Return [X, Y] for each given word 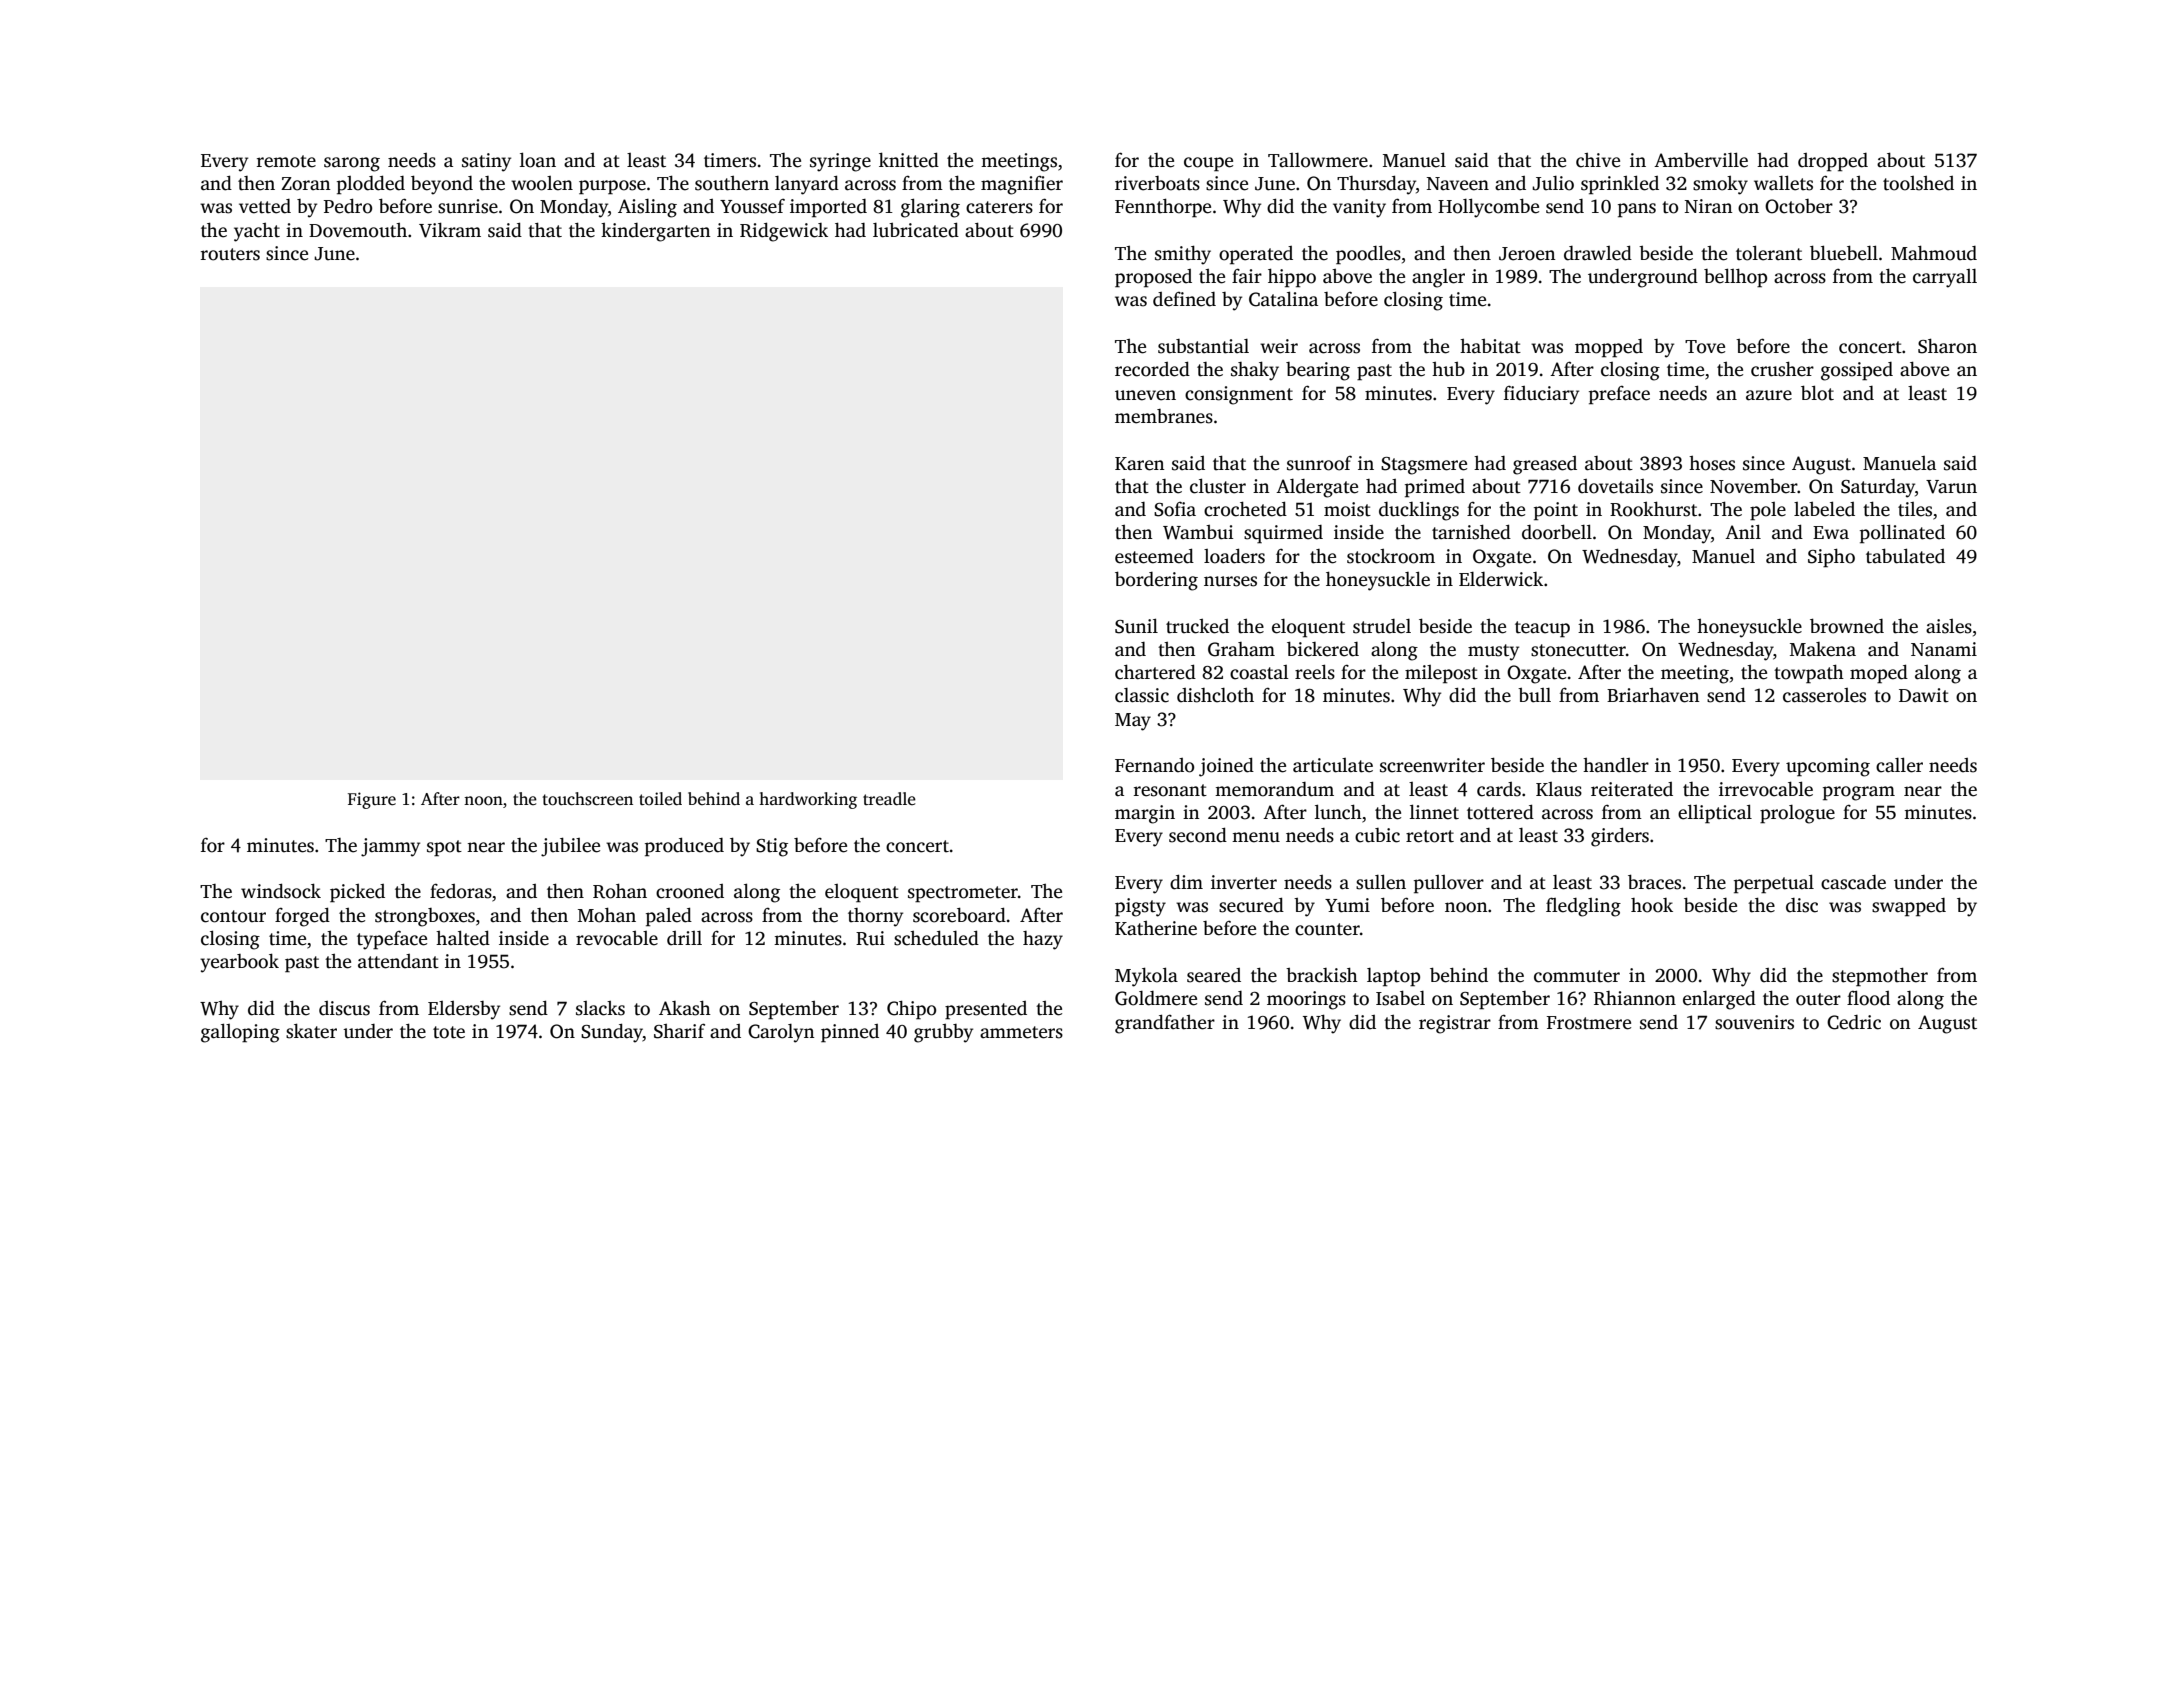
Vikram [450, 230]
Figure [372, 800]
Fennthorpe [1163, 208]
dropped [1833, 162]
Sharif [679, 1031]
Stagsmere [1424, 466]
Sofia [1175, 509]
